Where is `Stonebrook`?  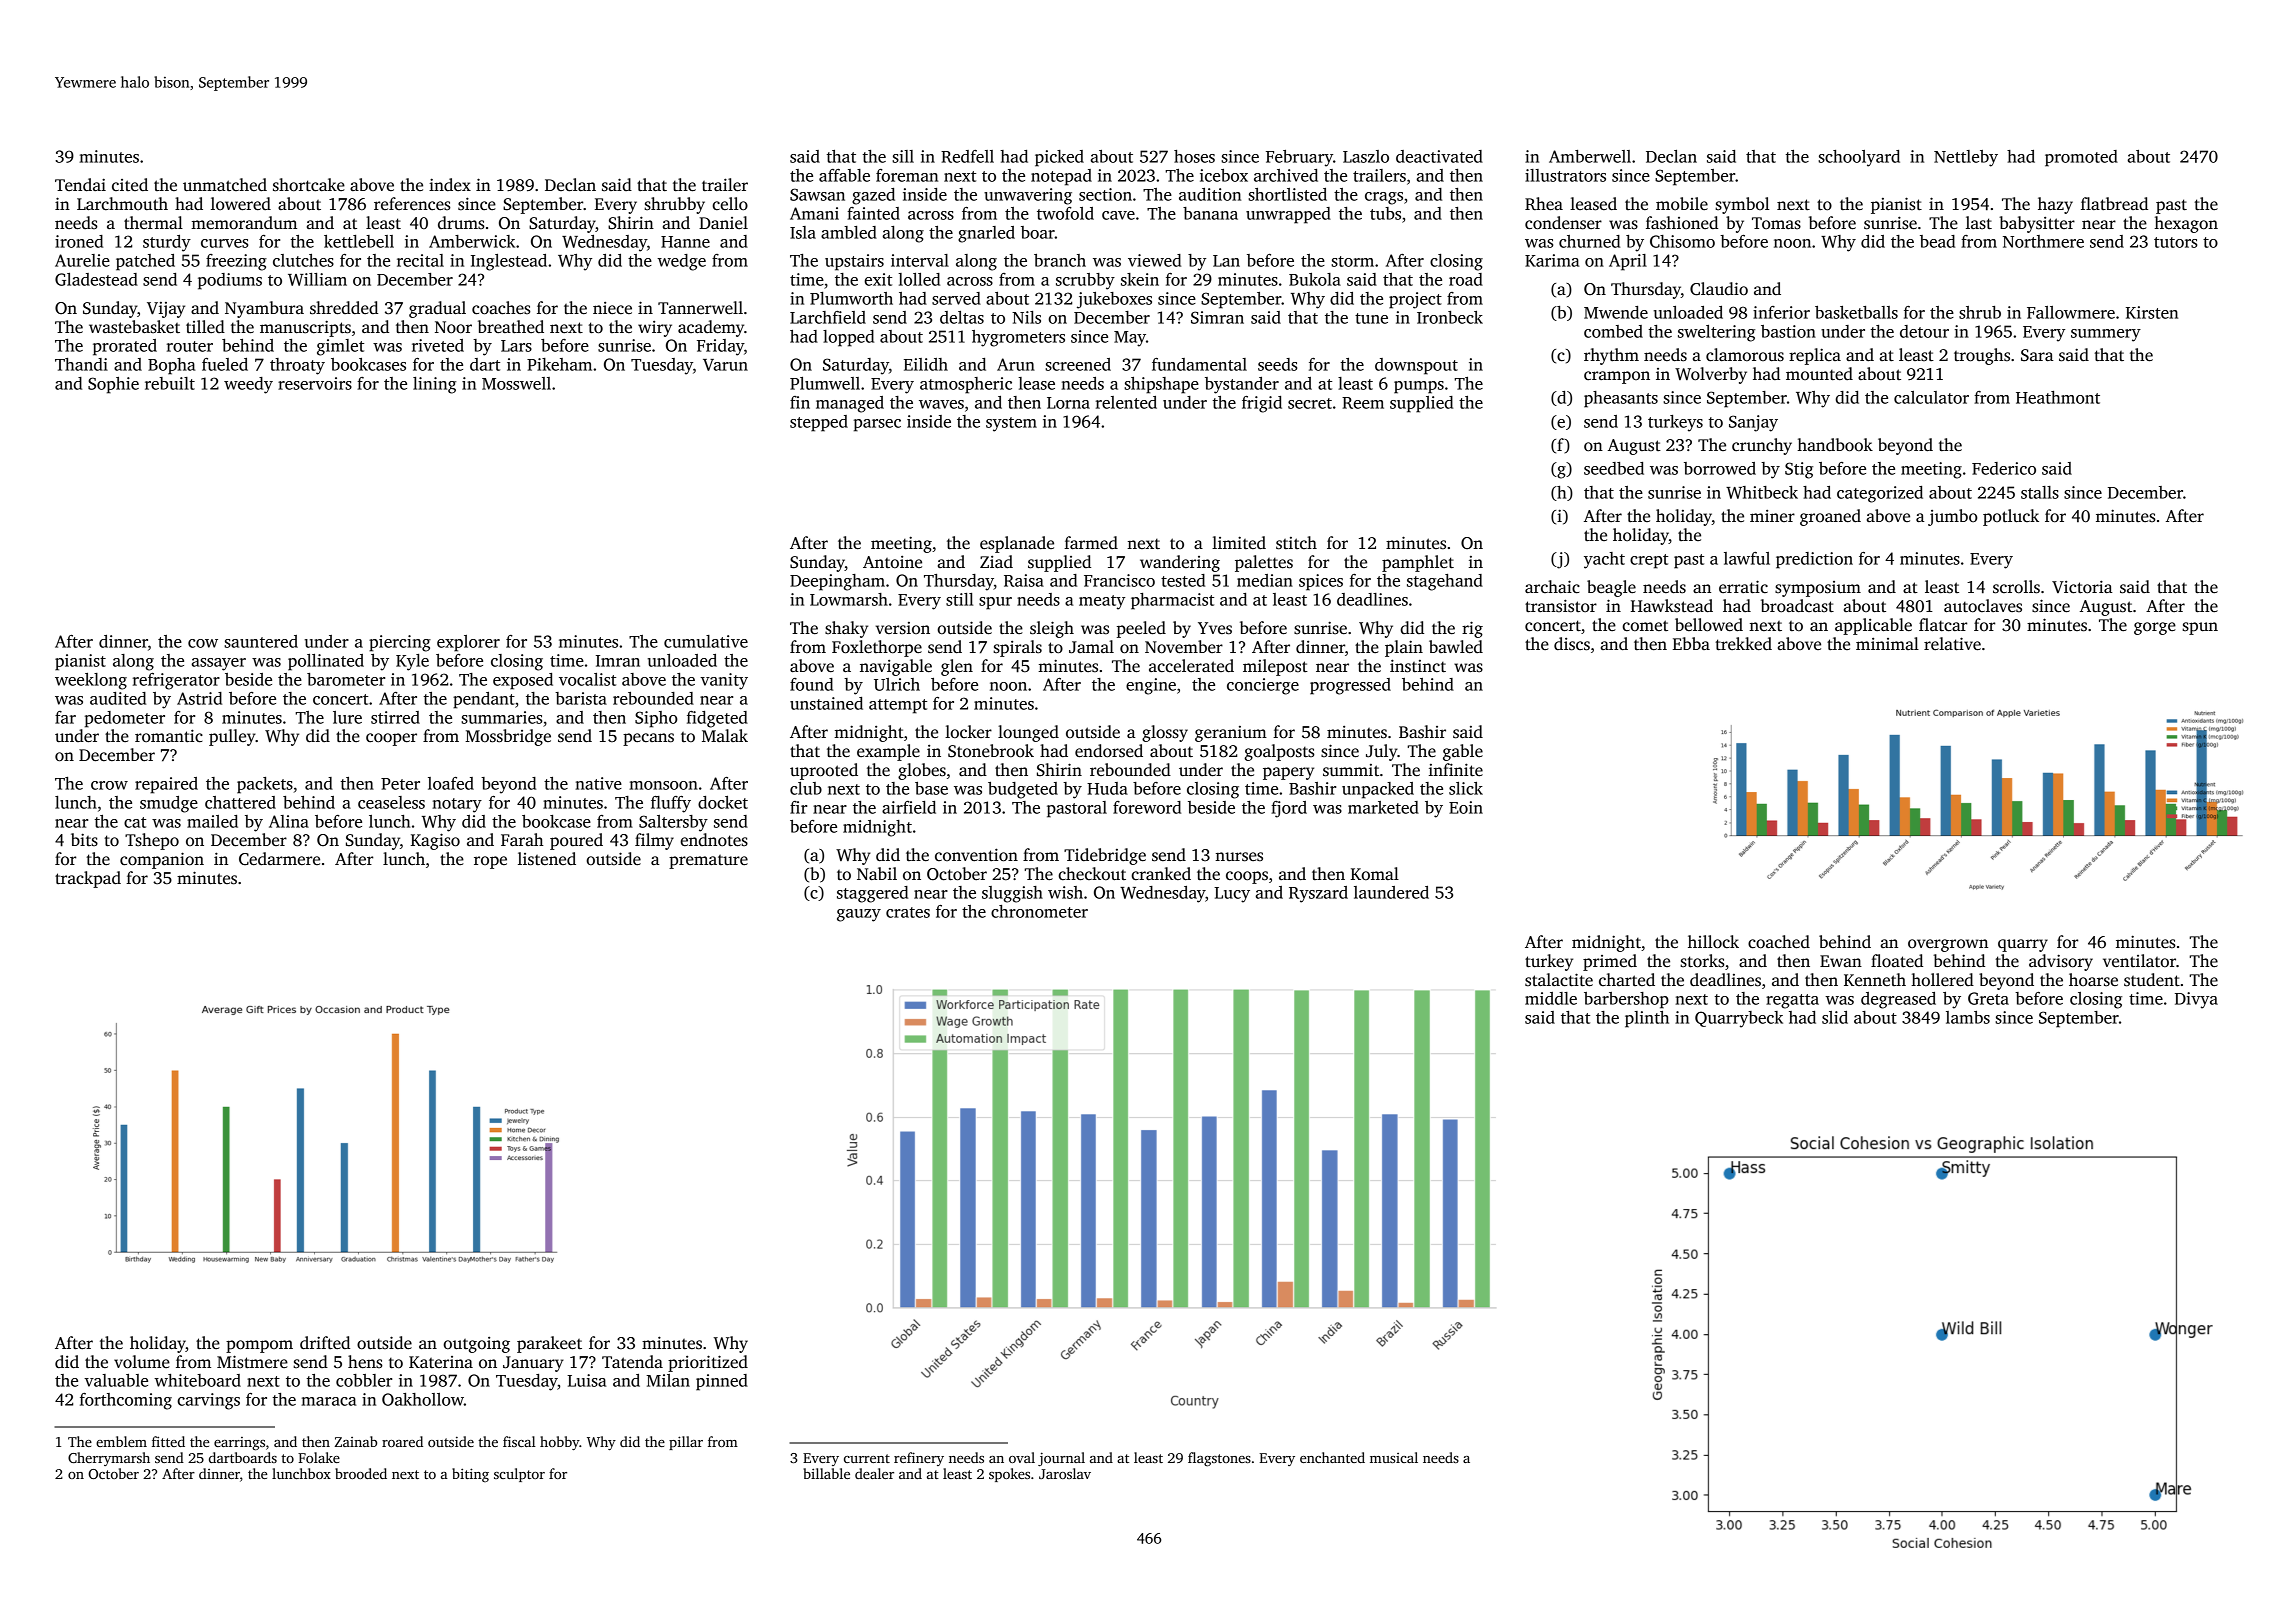
Stonebrook is located at coordinates (991, 751).
